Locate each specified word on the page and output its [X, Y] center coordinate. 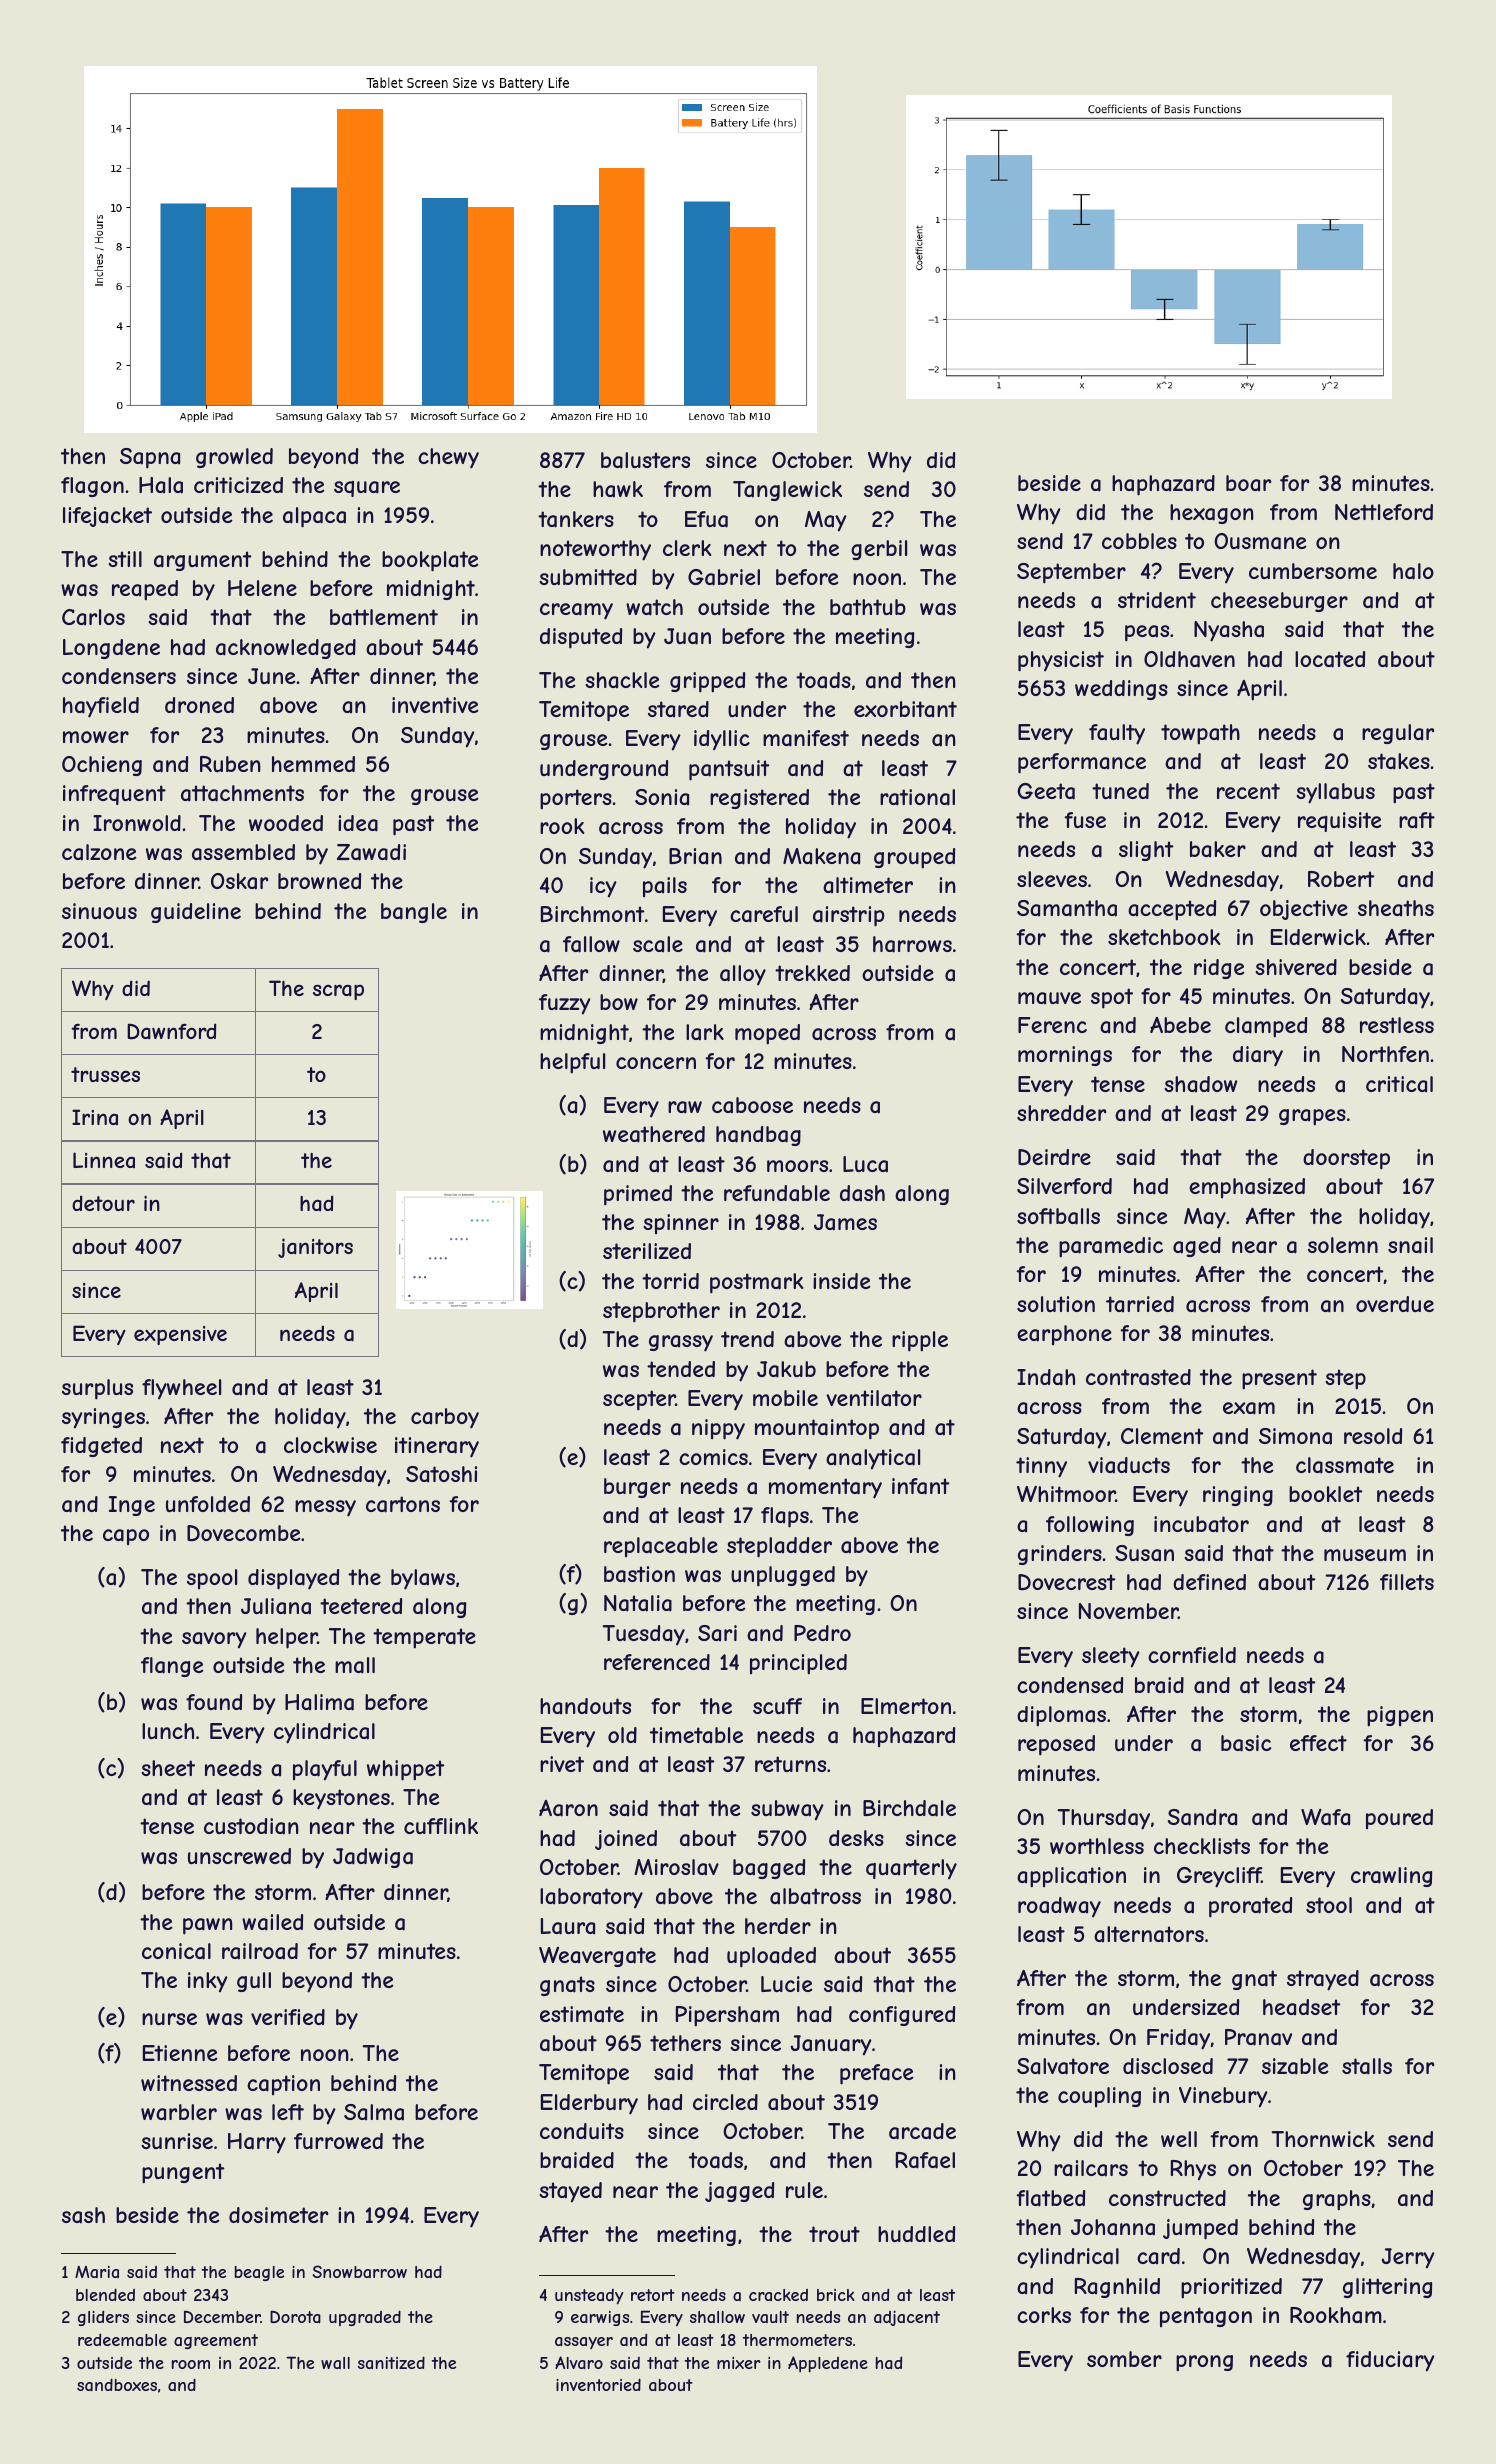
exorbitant [905, 709]
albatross [815, 1896]
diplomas [1061, 1716]
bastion [639, 1574]
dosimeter [278, 2215]
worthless [1097, 1846]
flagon [92, 487]
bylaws [423, 1579]
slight [1146, 851]
